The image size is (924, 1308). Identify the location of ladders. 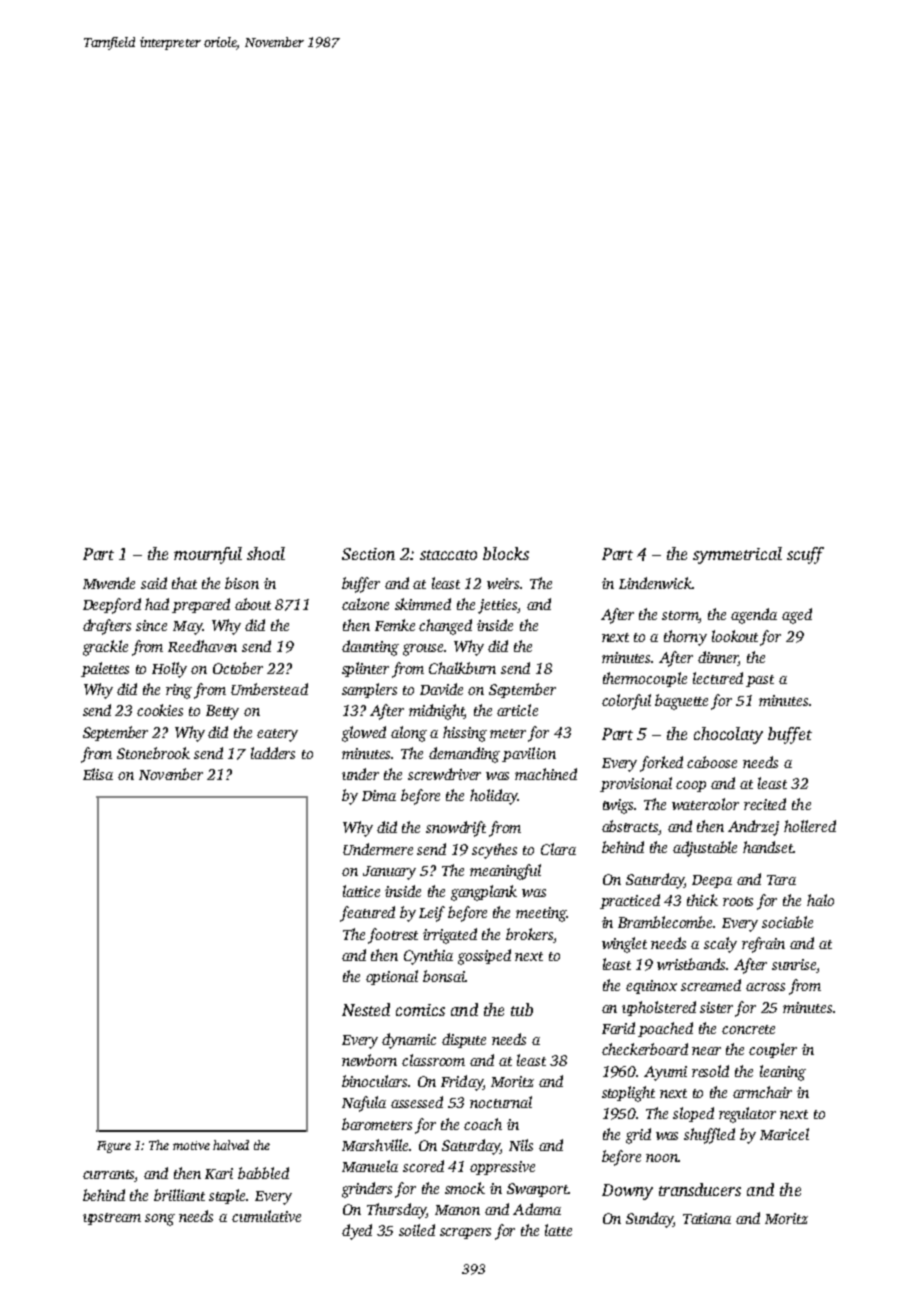
(273, 753).
